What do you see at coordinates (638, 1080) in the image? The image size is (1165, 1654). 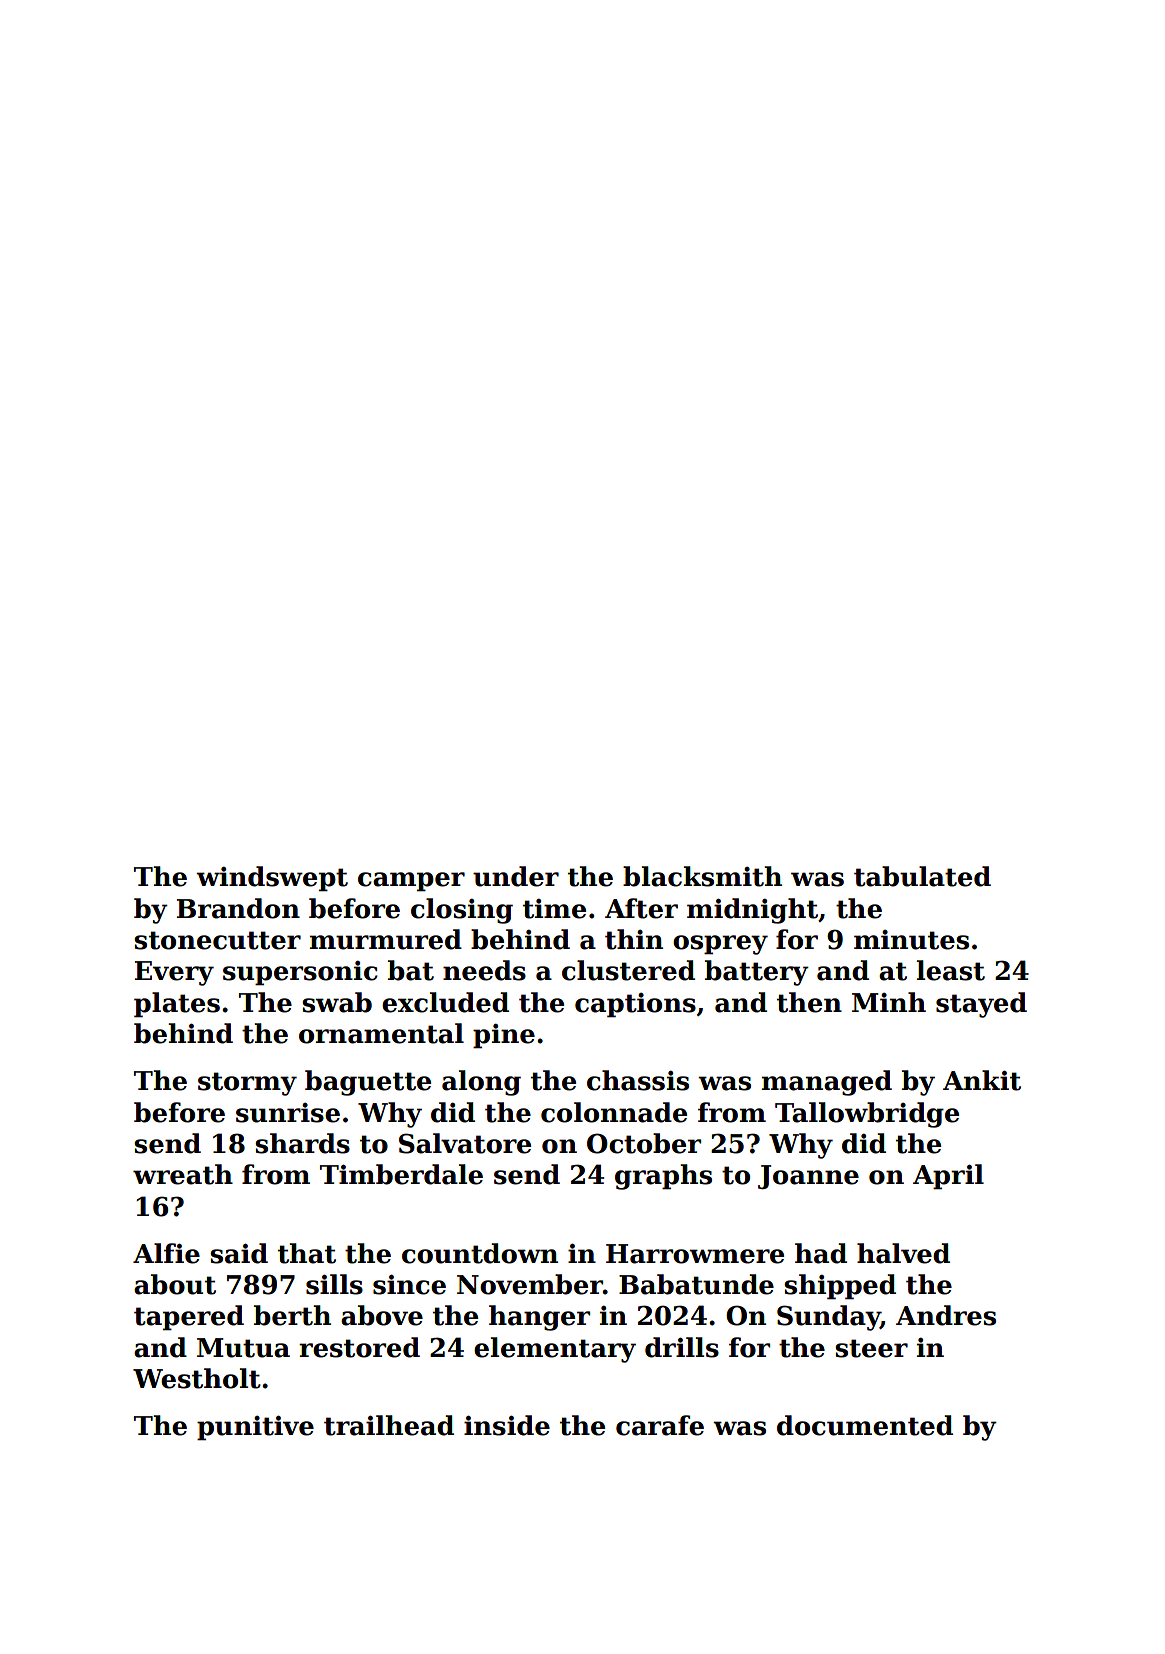 I see `chassis` at bounding box center [638, 1080].
